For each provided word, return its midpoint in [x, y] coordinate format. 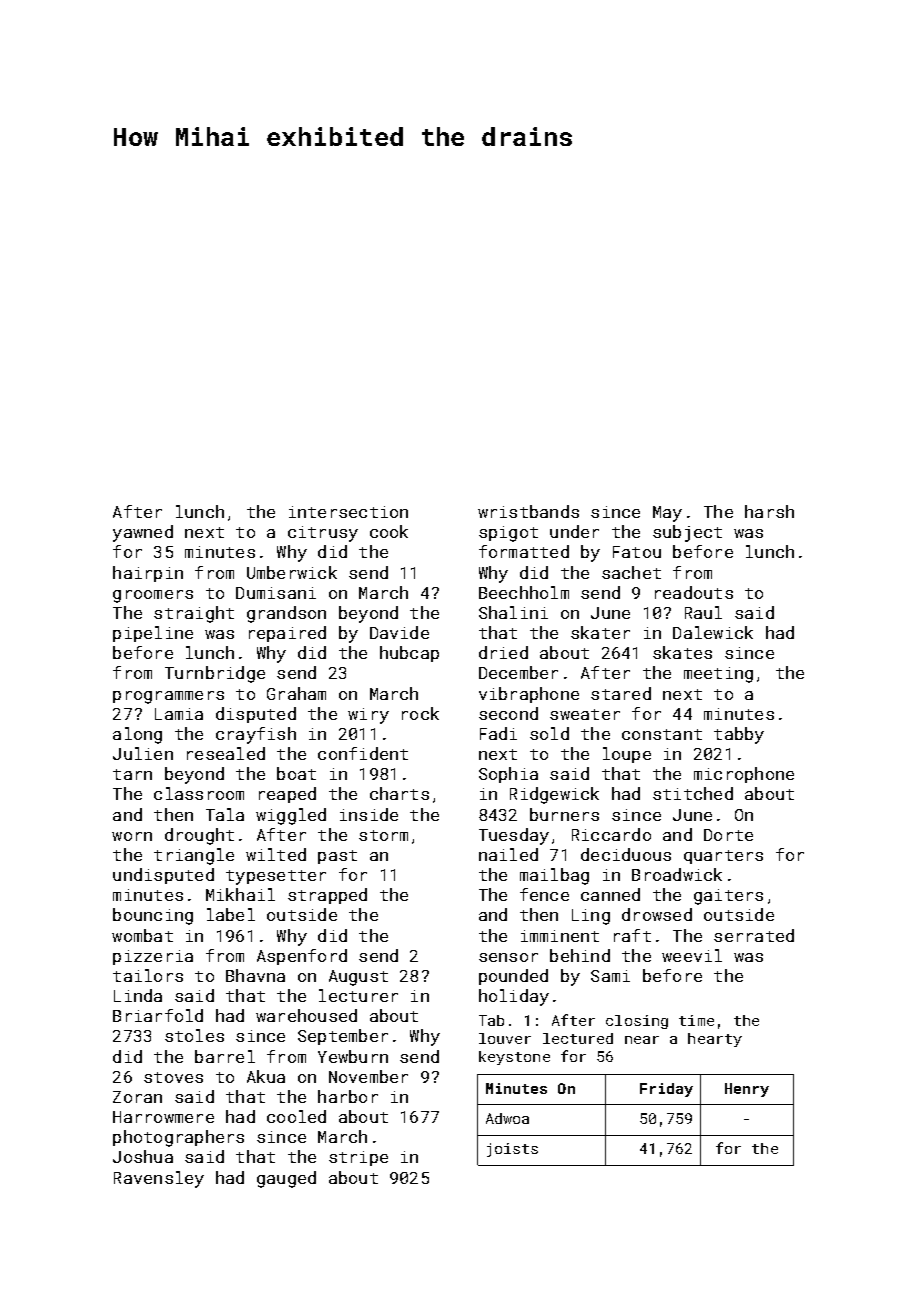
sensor [508, 957]
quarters [723, 857]
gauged [286, 1179]
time [696, 1020]
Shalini [513, 612]
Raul [703, 612]
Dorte [728, 835]
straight [194, 614]
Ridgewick [554, 795]
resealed [226, 753]
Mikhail [240, 894]
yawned [143, 533]
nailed [508, 854]
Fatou [637, 552]
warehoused [306, 1015]
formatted [524, 551]
